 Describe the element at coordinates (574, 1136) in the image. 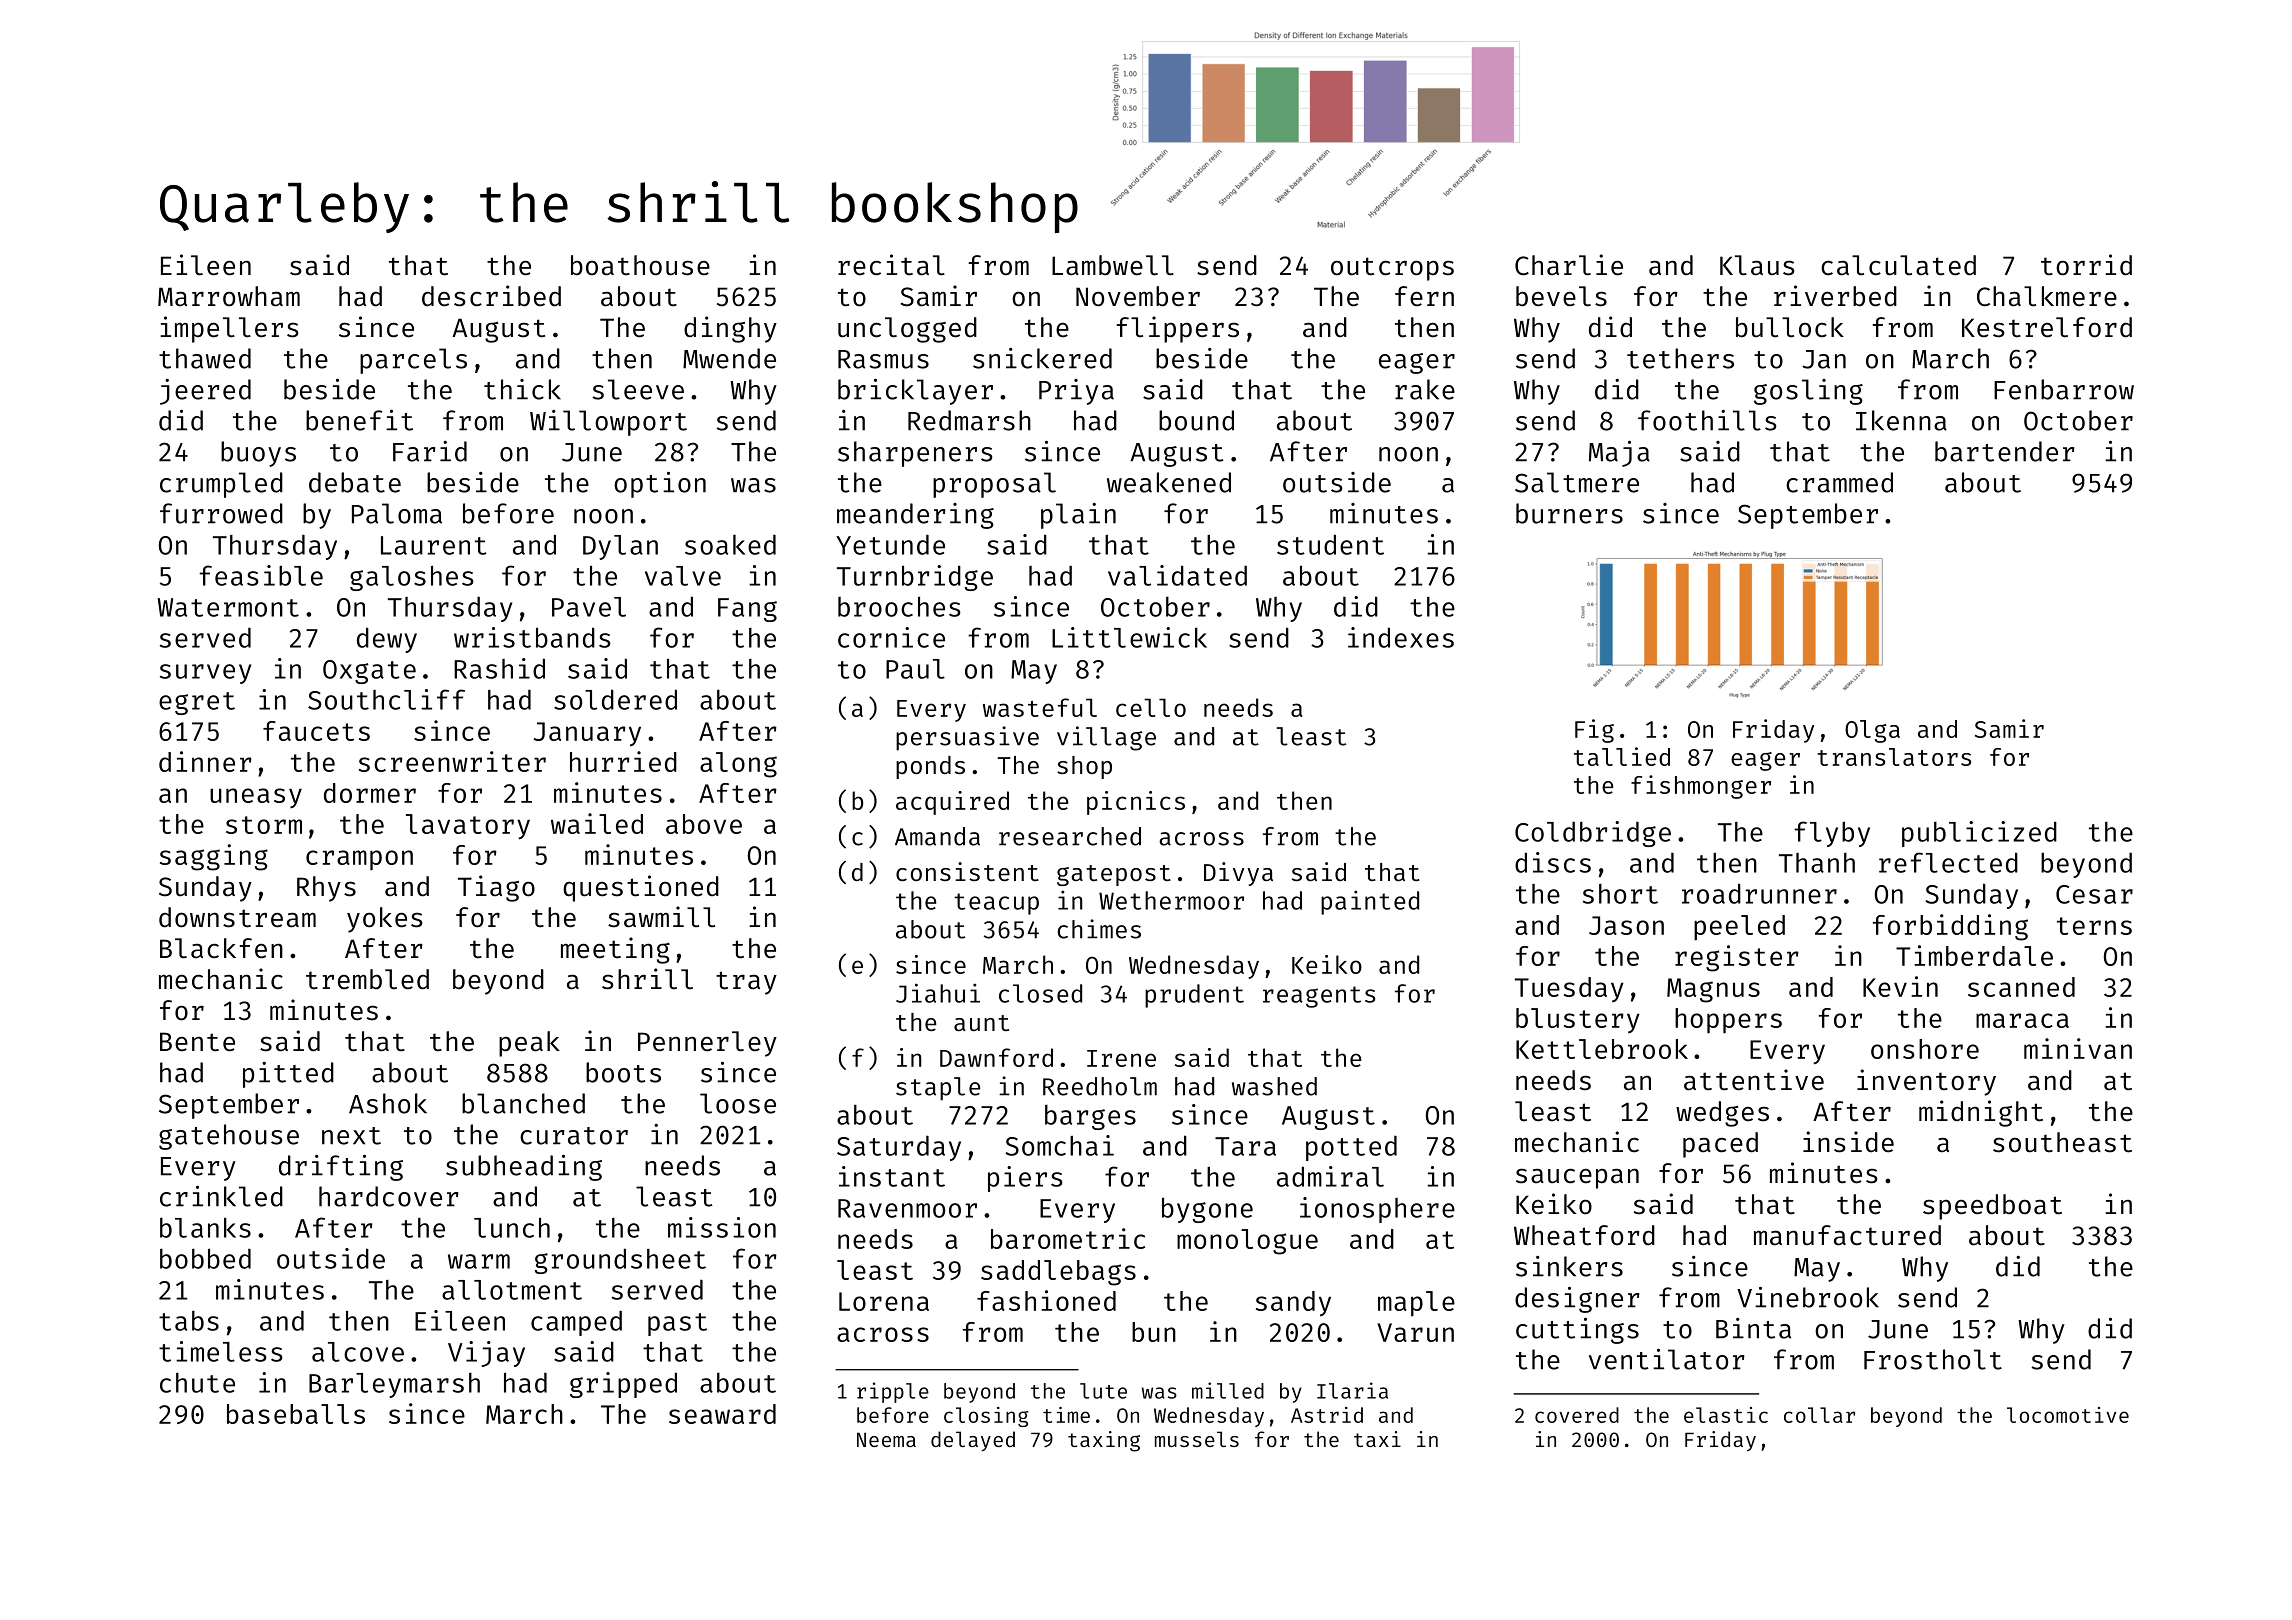

I see `curator` at that location.
